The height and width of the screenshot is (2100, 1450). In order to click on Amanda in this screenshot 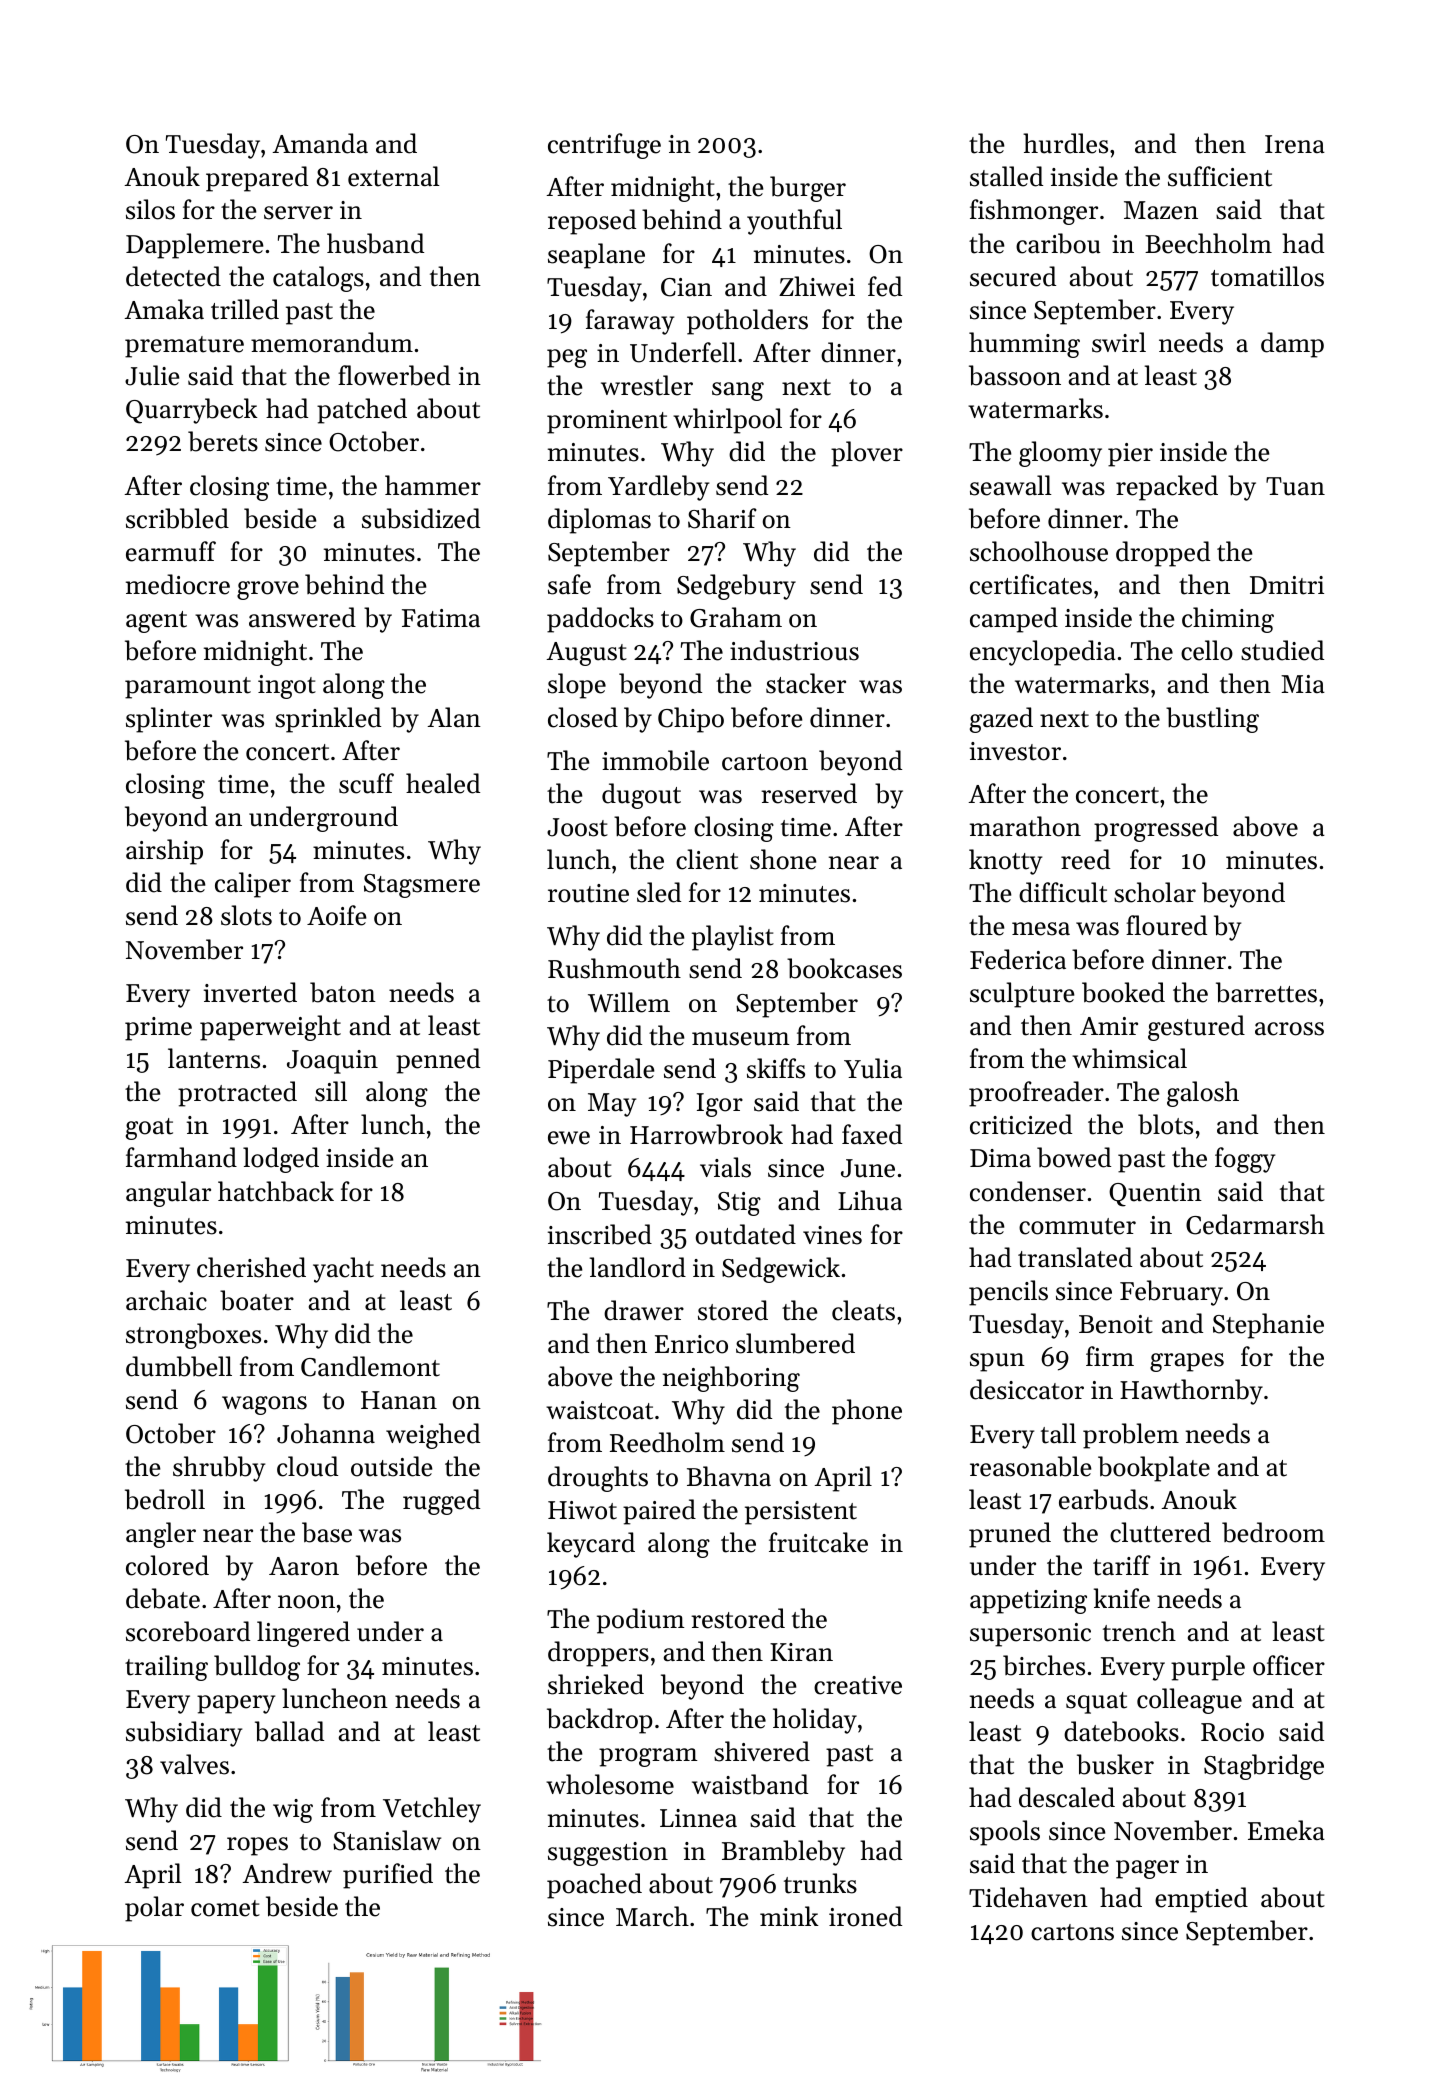, I will do `click(320, 143)`.
